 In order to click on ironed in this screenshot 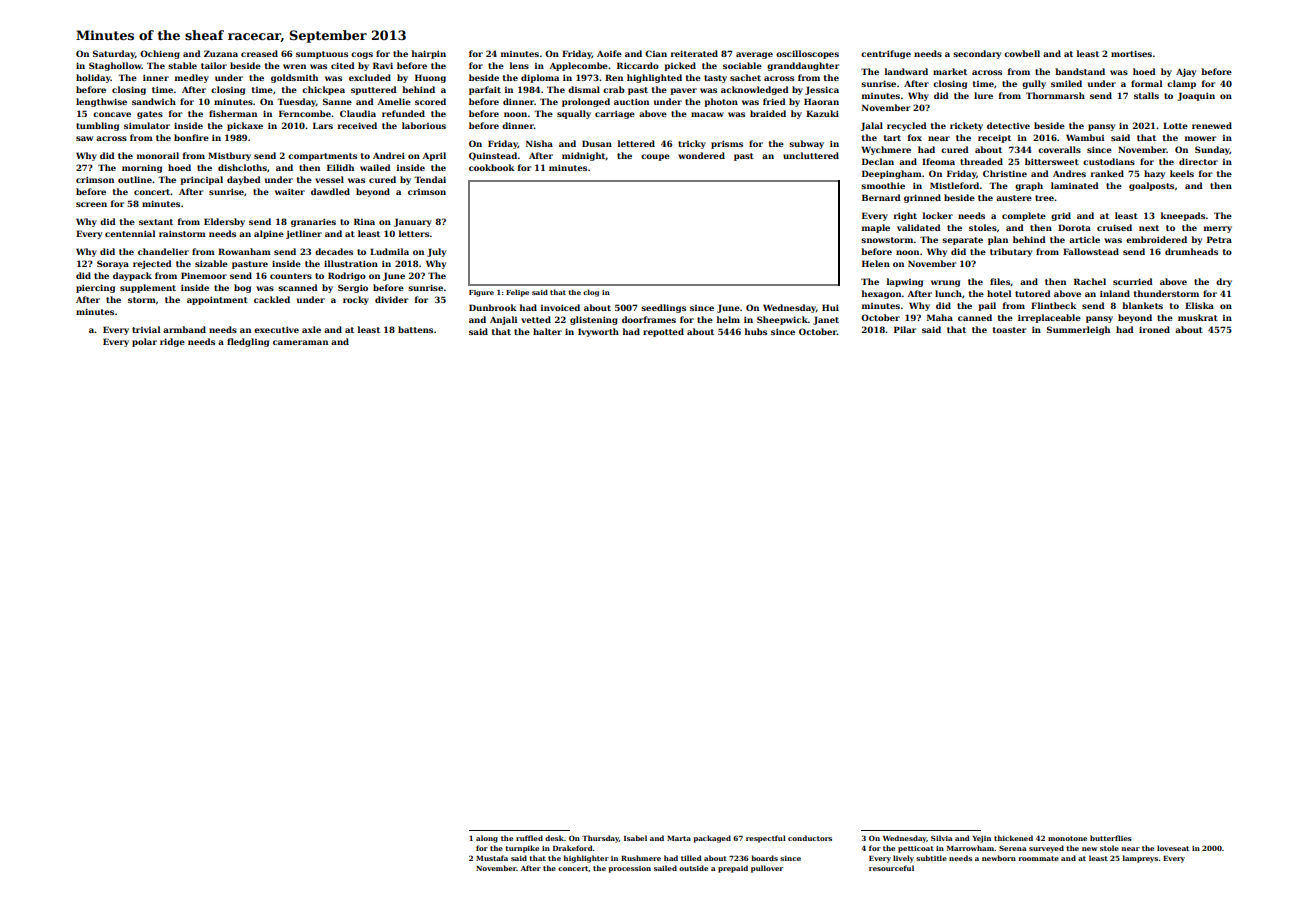, I will do `click(1154, 329)`.
